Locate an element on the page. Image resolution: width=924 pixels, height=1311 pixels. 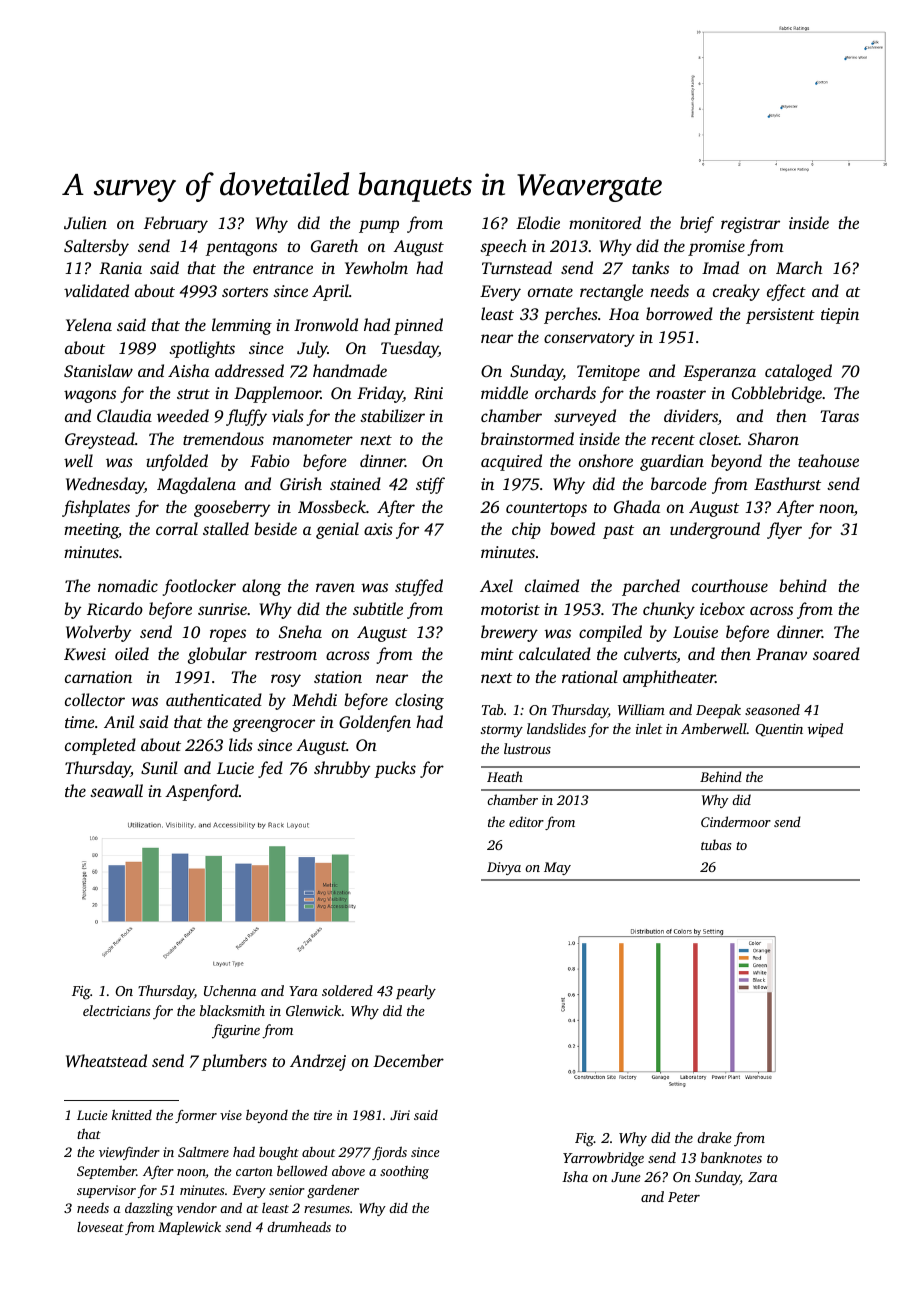
Zara is located at coordinates (762, 1177).
